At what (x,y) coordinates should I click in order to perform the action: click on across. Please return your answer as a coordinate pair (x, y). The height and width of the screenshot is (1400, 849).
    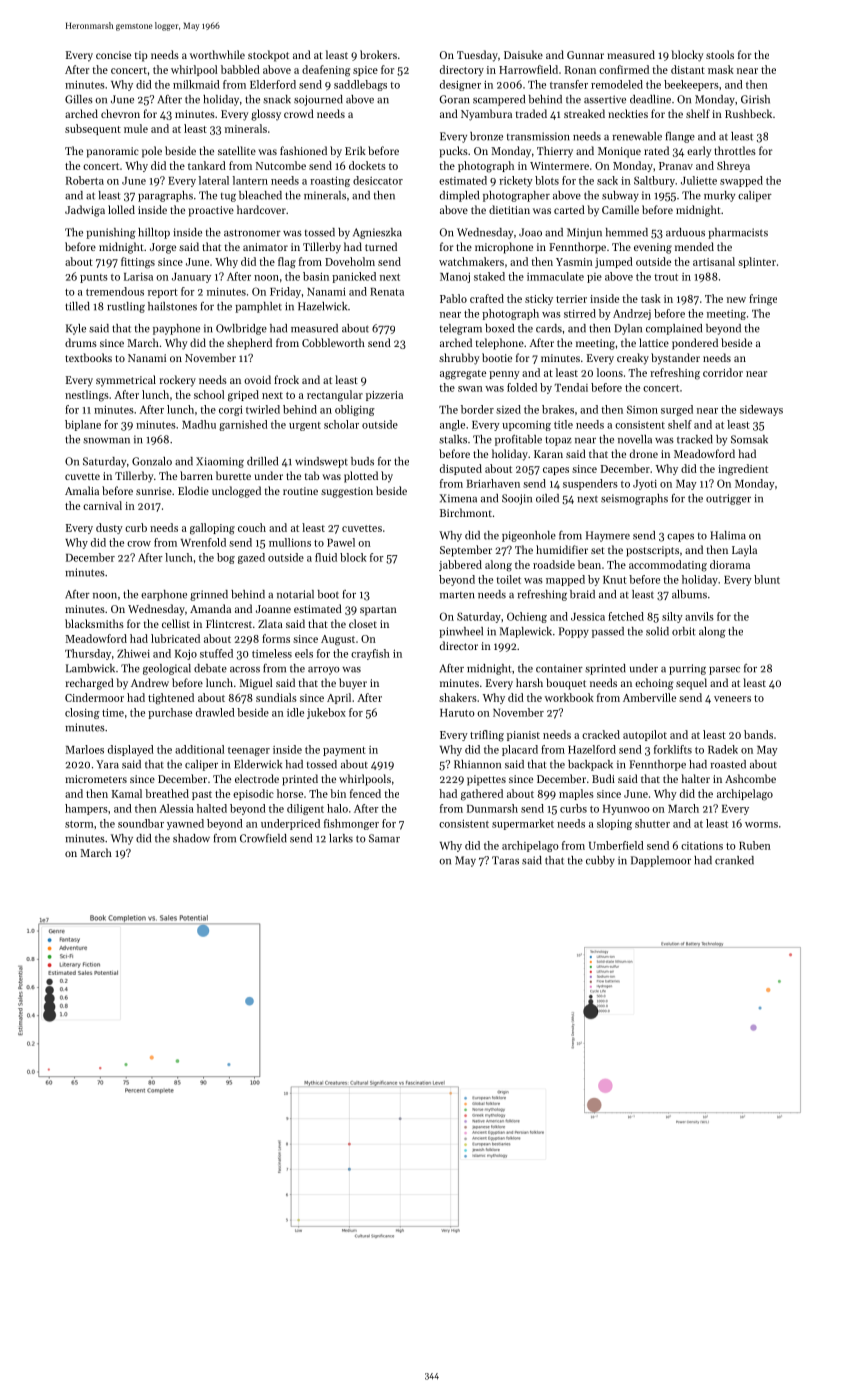
    Looking at the image, I should click on (245, 670).
